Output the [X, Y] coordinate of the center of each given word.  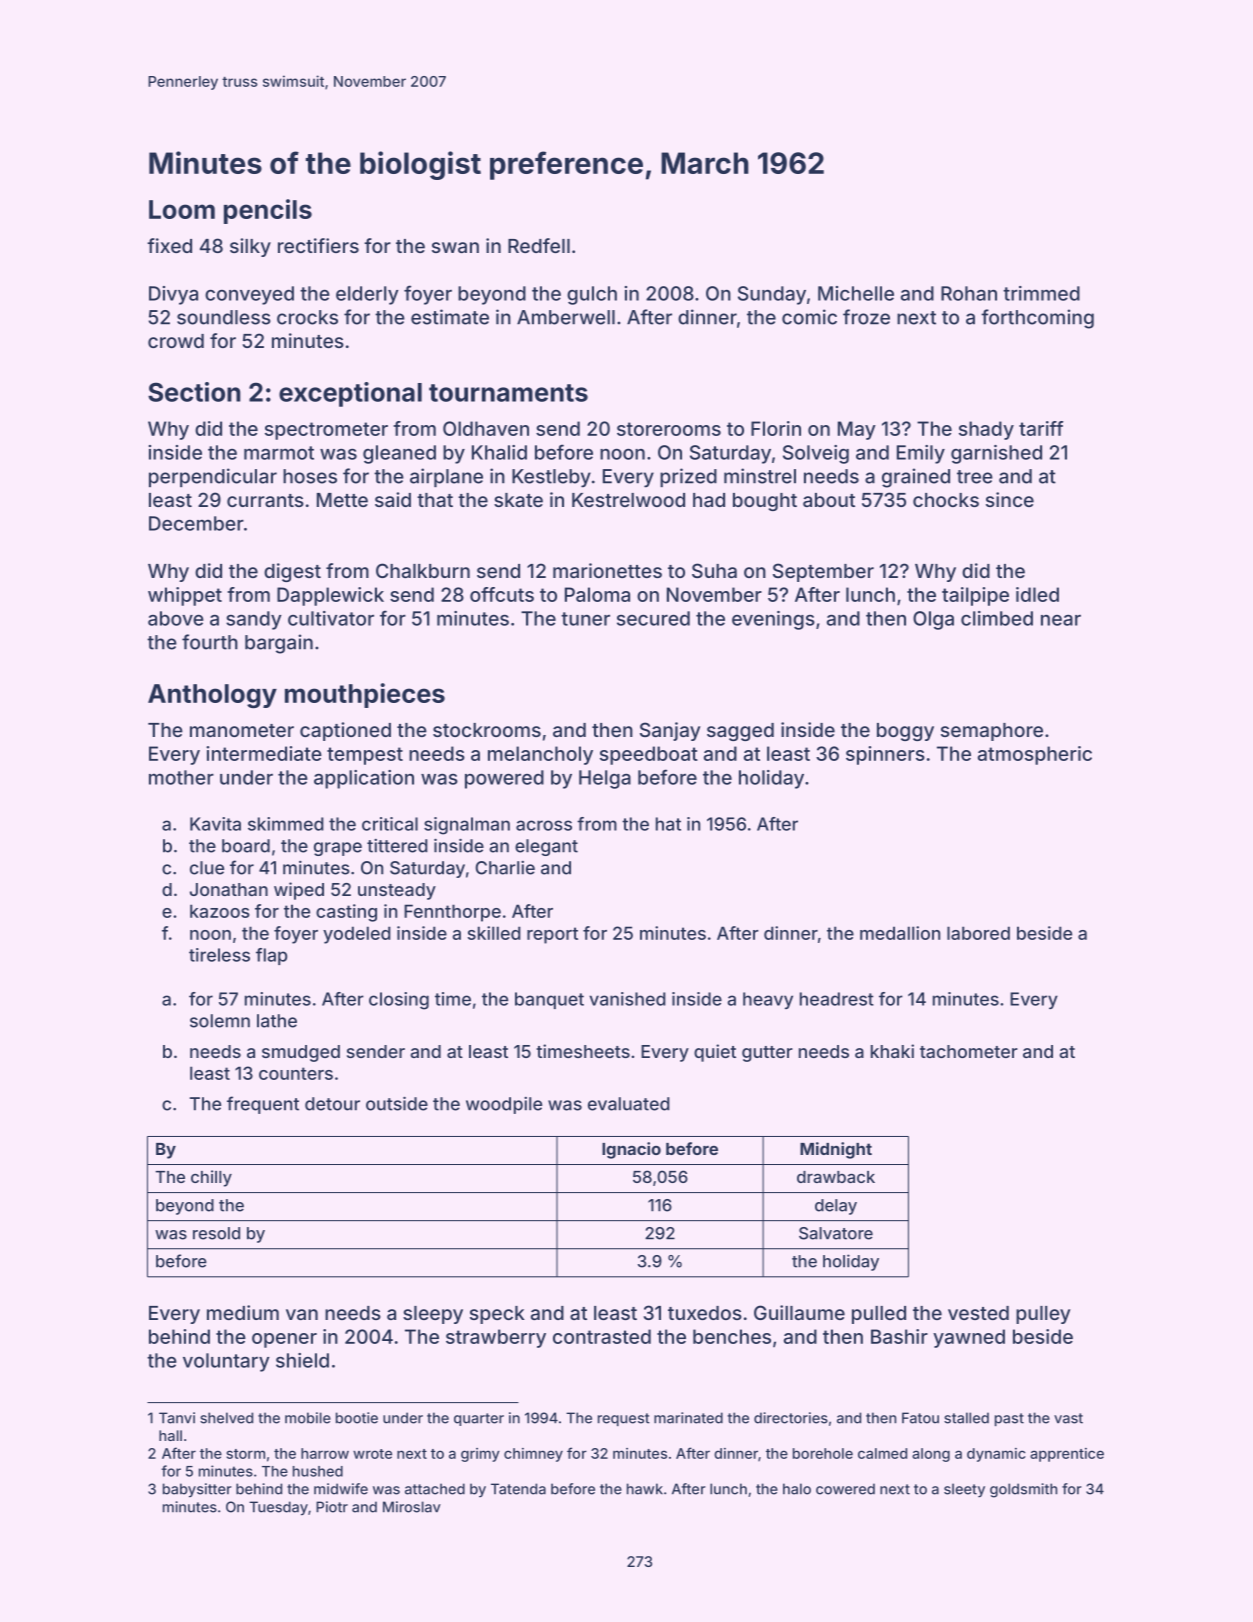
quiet [715, 1053]
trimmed [1041, 293]
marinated [688, 1418]
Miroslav [412, 1507]
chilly [211, 1178]
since [1010, 499]
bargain [279, 644]
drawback [836, 1177]
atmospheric [1035, 755]
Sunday [772, 295]
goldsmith [1023, 1490]
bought [765, 502]
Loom [182, 209]
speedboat [649, 755]
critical [390, 824]
